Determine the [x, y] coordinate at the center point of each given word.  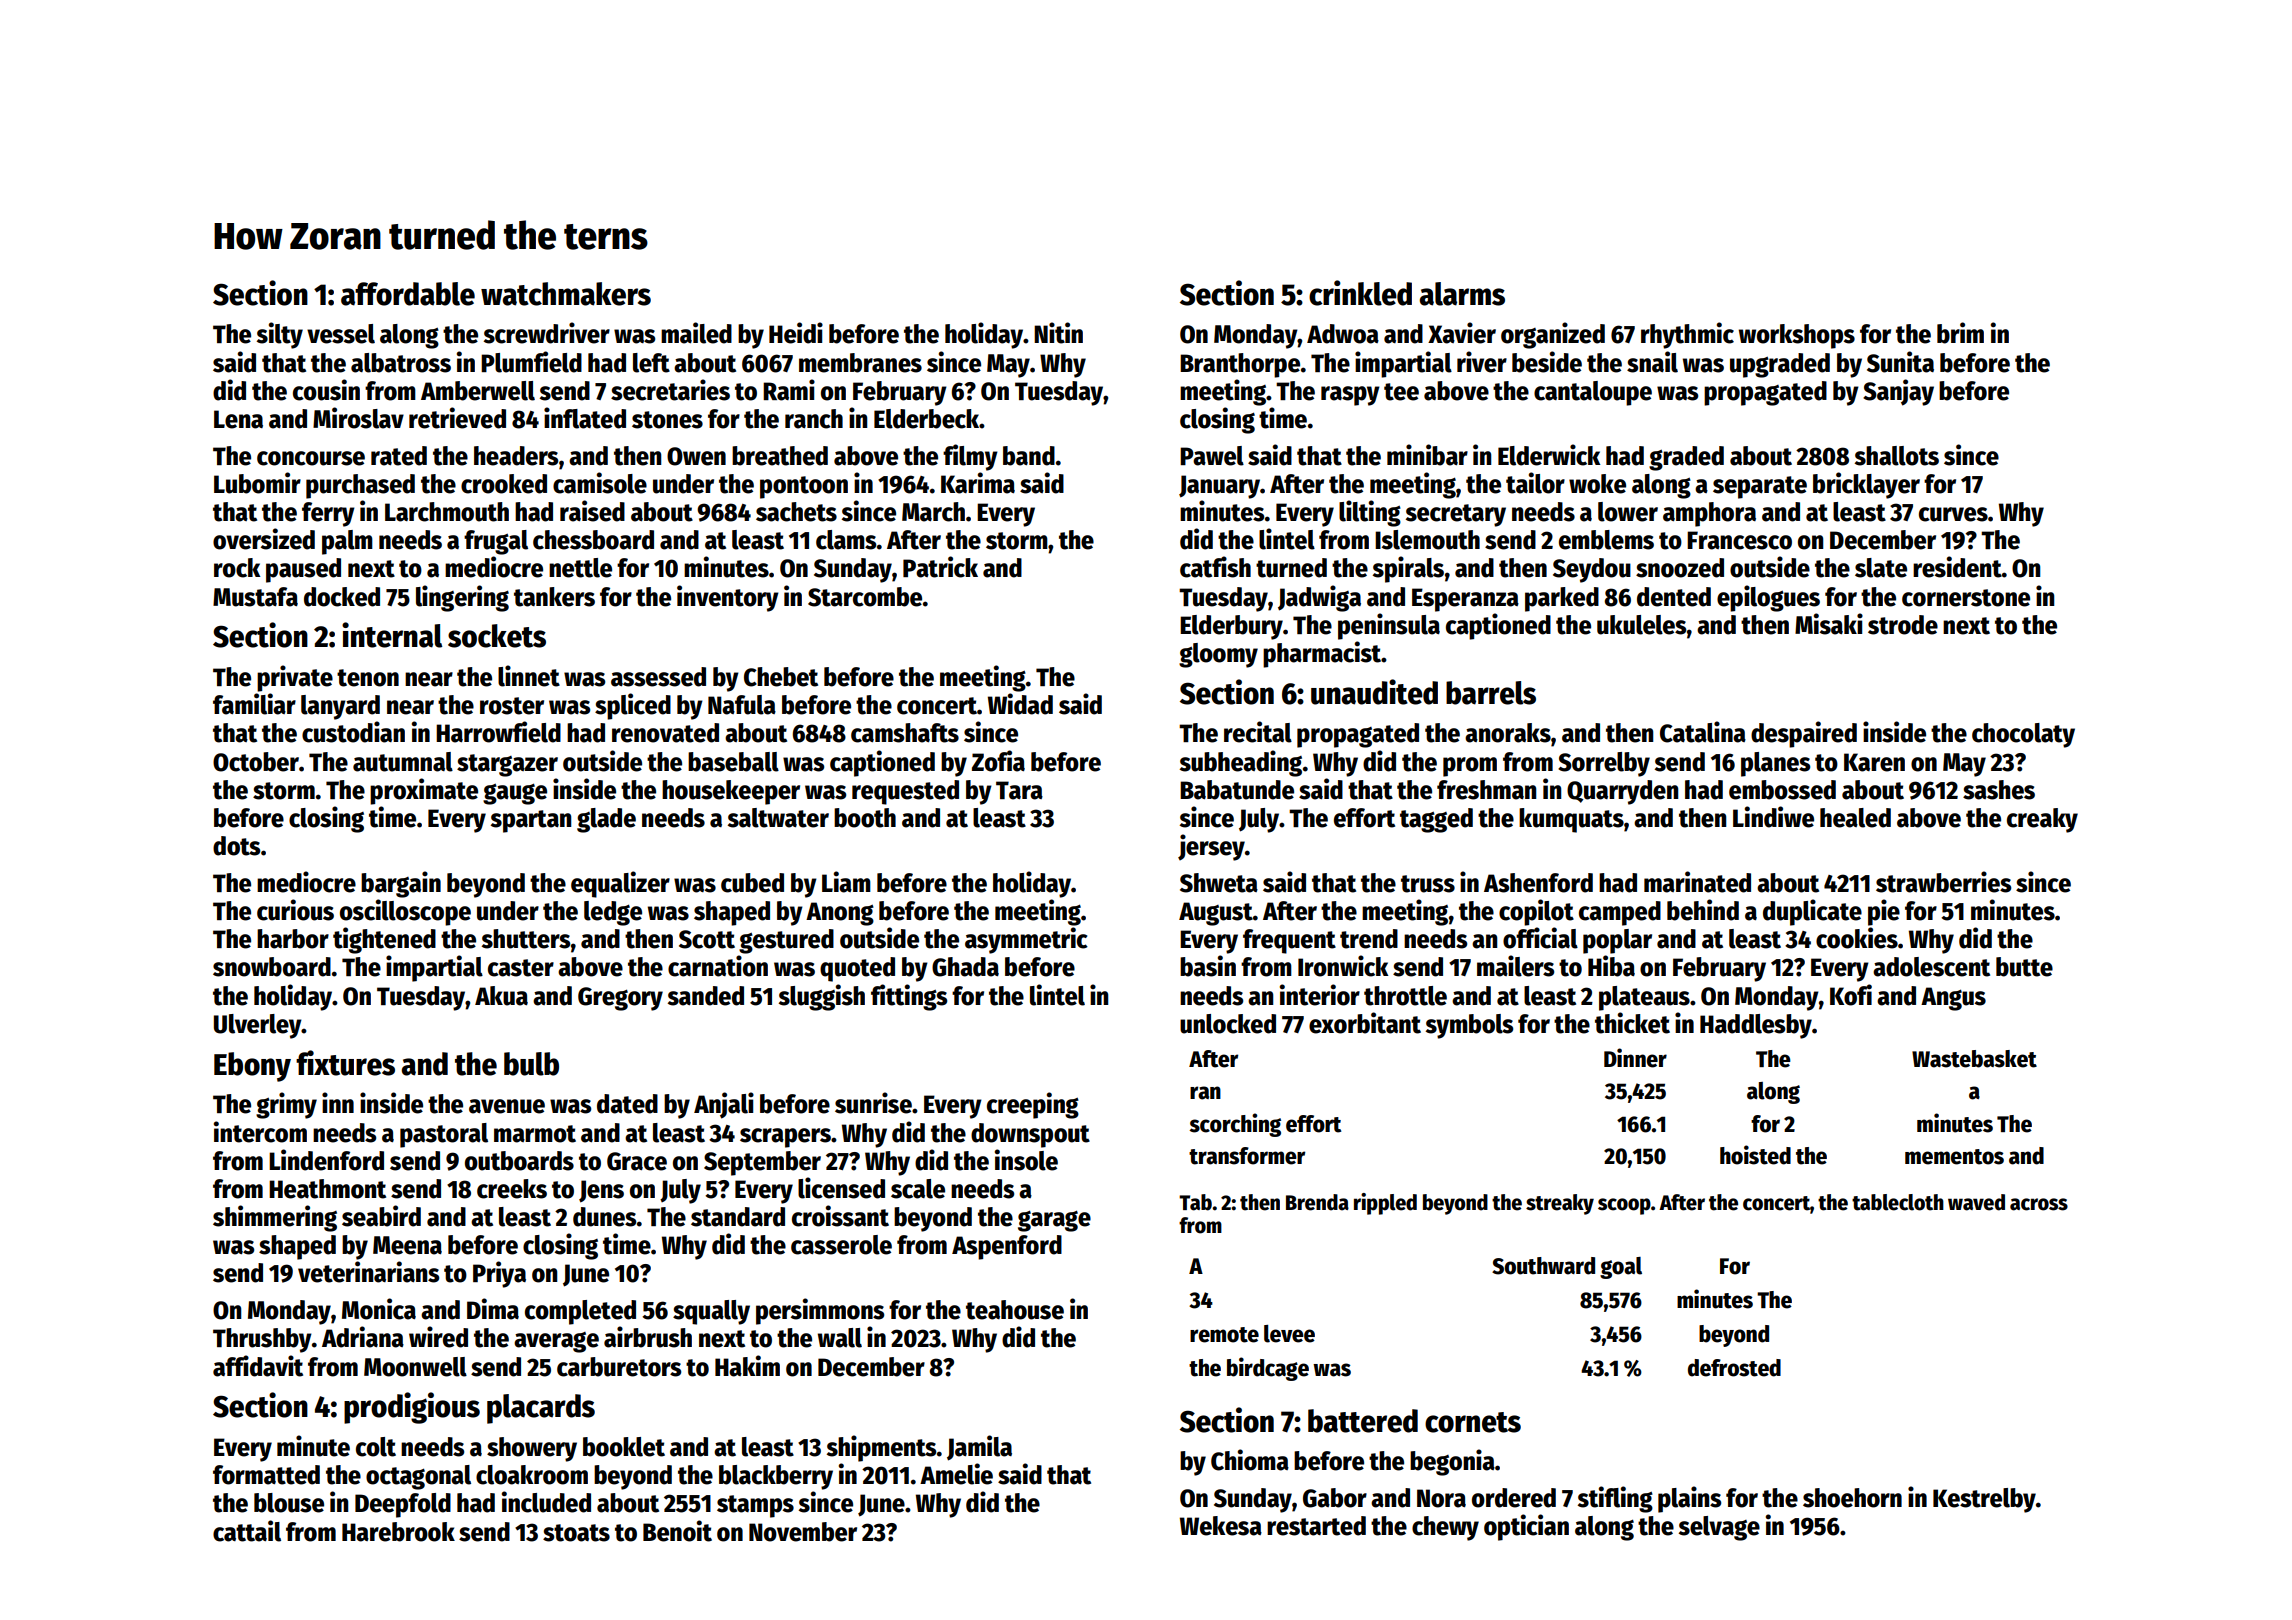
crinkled [1360, 293]
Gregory [620, 999]
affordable [408, 294]
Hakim [747, 1366]
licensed [841, 1188]
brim [1960, 333]
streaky [1560, 1204]
